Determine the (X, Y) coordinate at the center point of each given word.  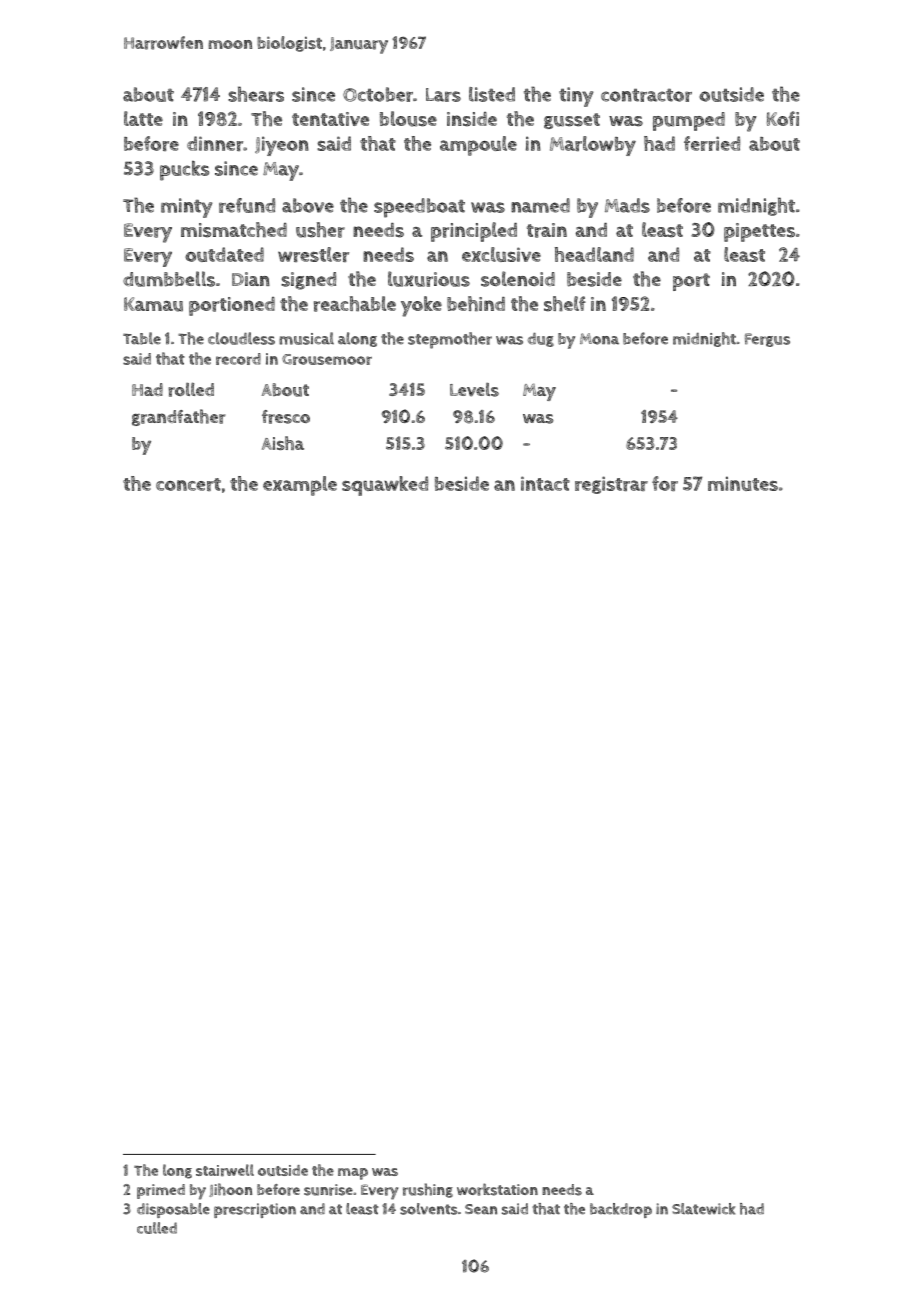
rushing (428, 1190)
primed (161, 1191)
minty (186, 208)
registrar (611, 485)
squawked (385, 486)
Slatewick (703, 1209)
